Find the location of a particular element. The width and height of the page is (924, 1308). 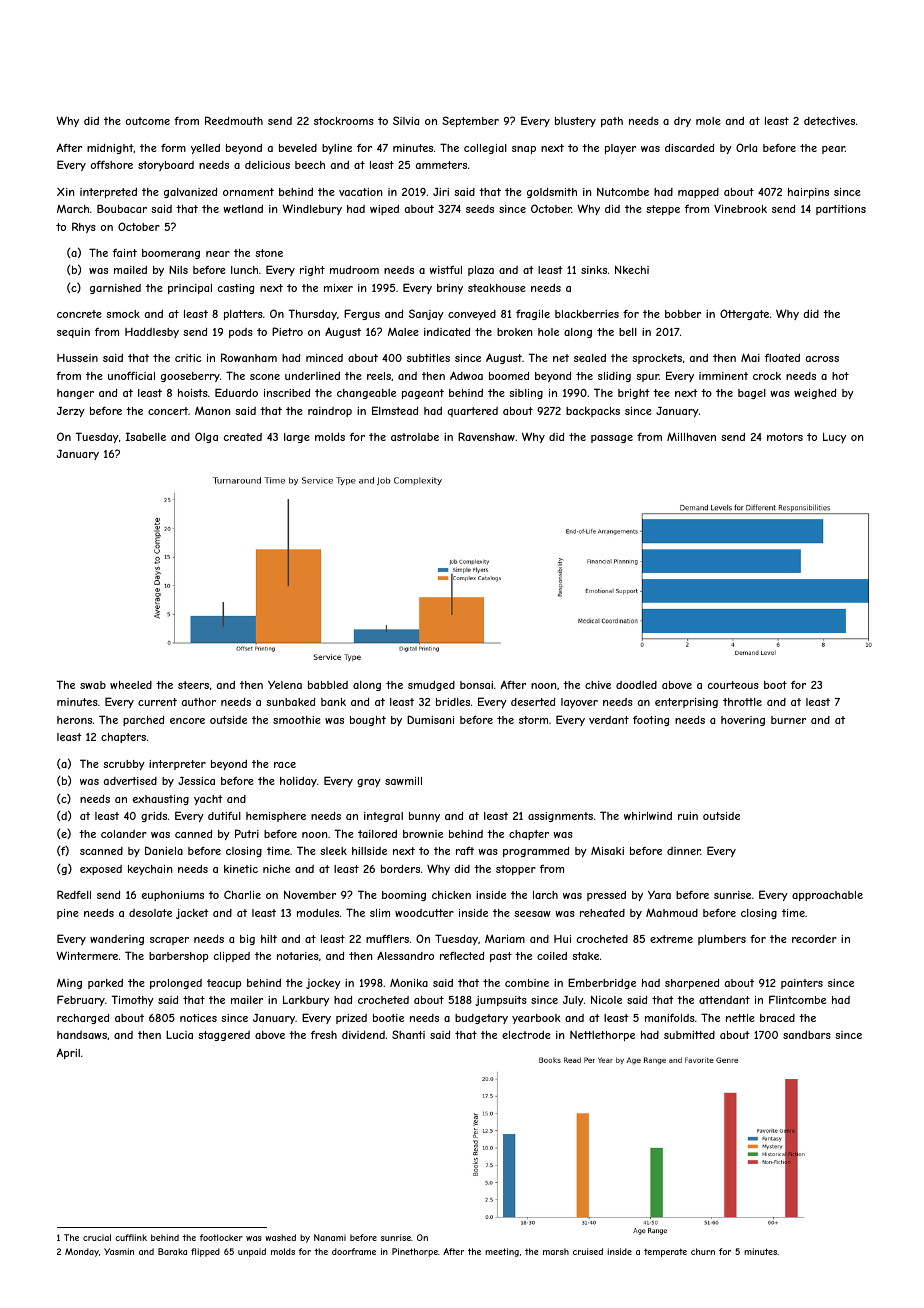

gray is located at coordinates (369, 783).
